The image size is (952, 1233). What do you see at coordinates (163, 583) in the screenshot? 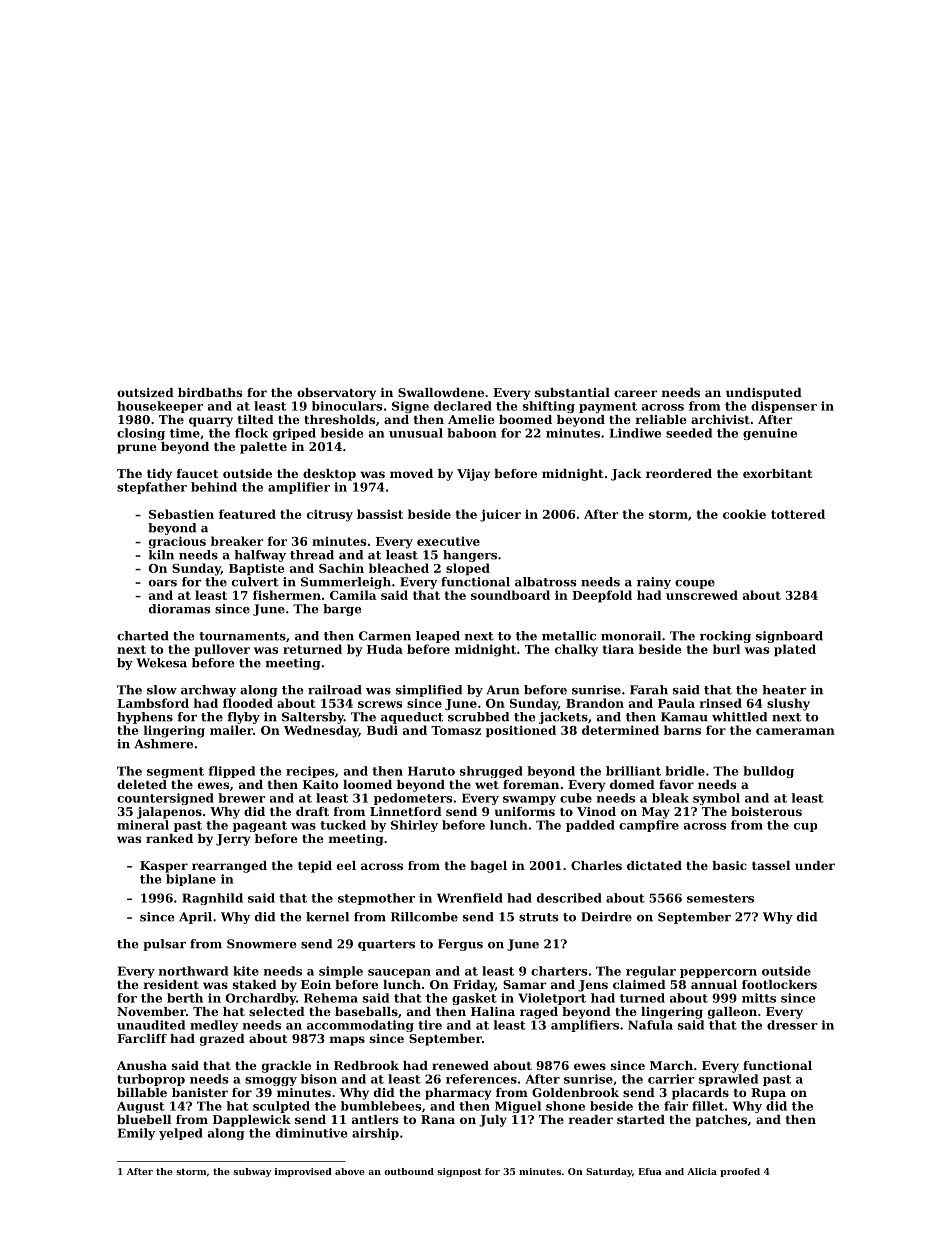
I see `oars` at bounding box center [163, 583].
